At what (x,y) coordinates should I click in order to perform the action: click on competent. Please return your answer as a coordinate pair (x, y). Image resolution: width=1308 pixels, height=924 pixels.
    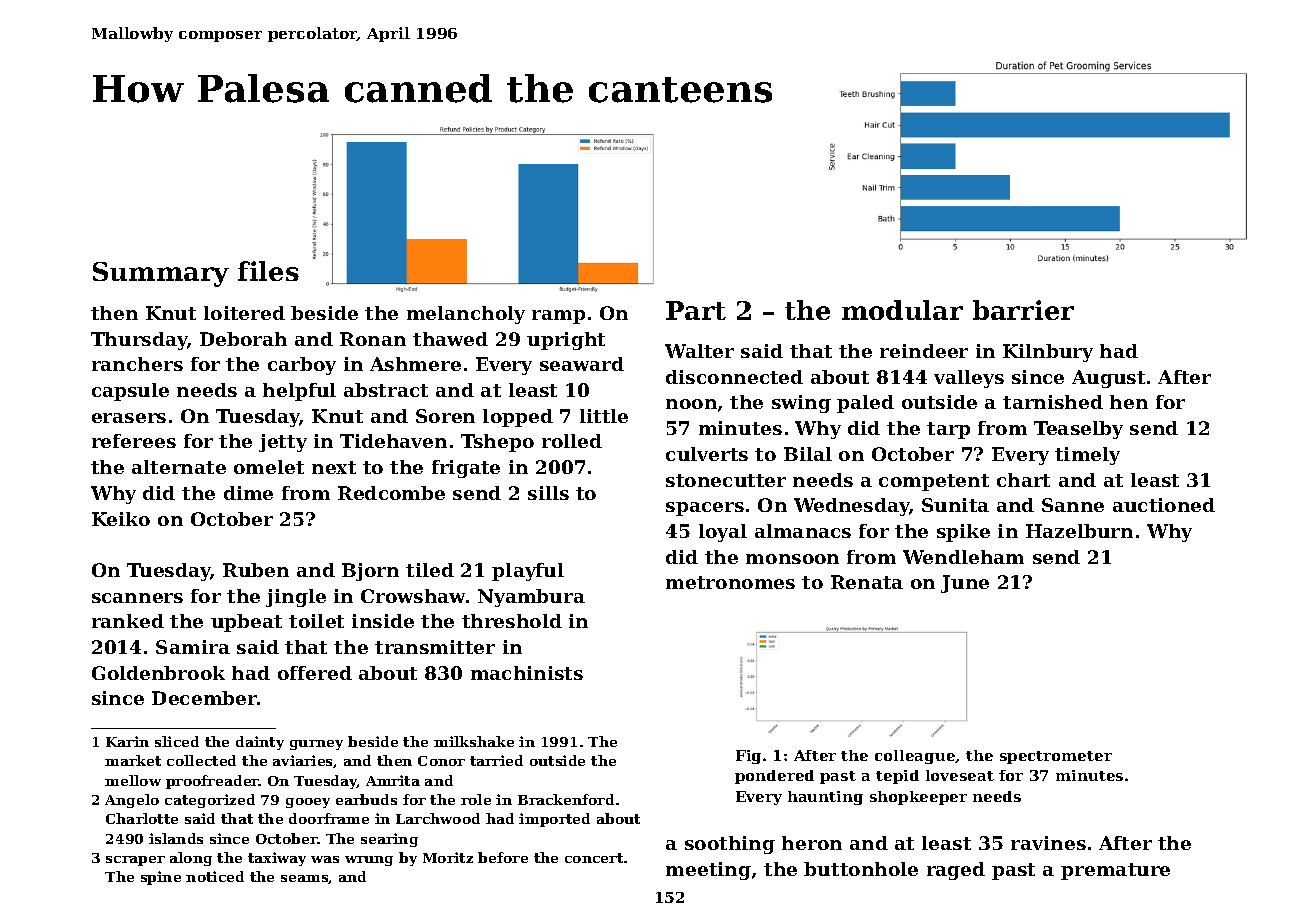
    Looking at the image, I should click on (934, 482).
